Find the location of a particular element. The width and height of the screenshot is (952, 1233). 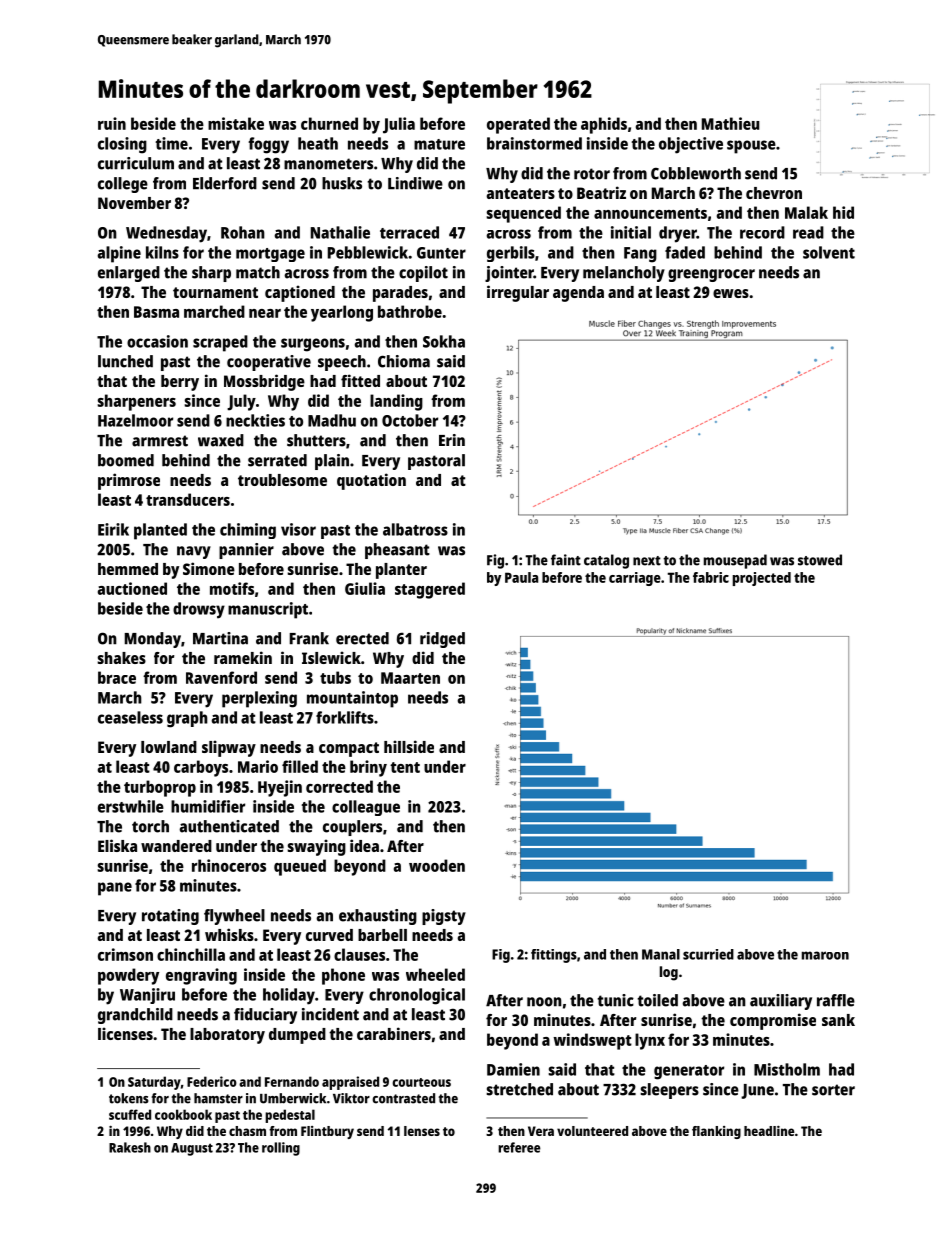

projected is located at coordinates (762, 579).
